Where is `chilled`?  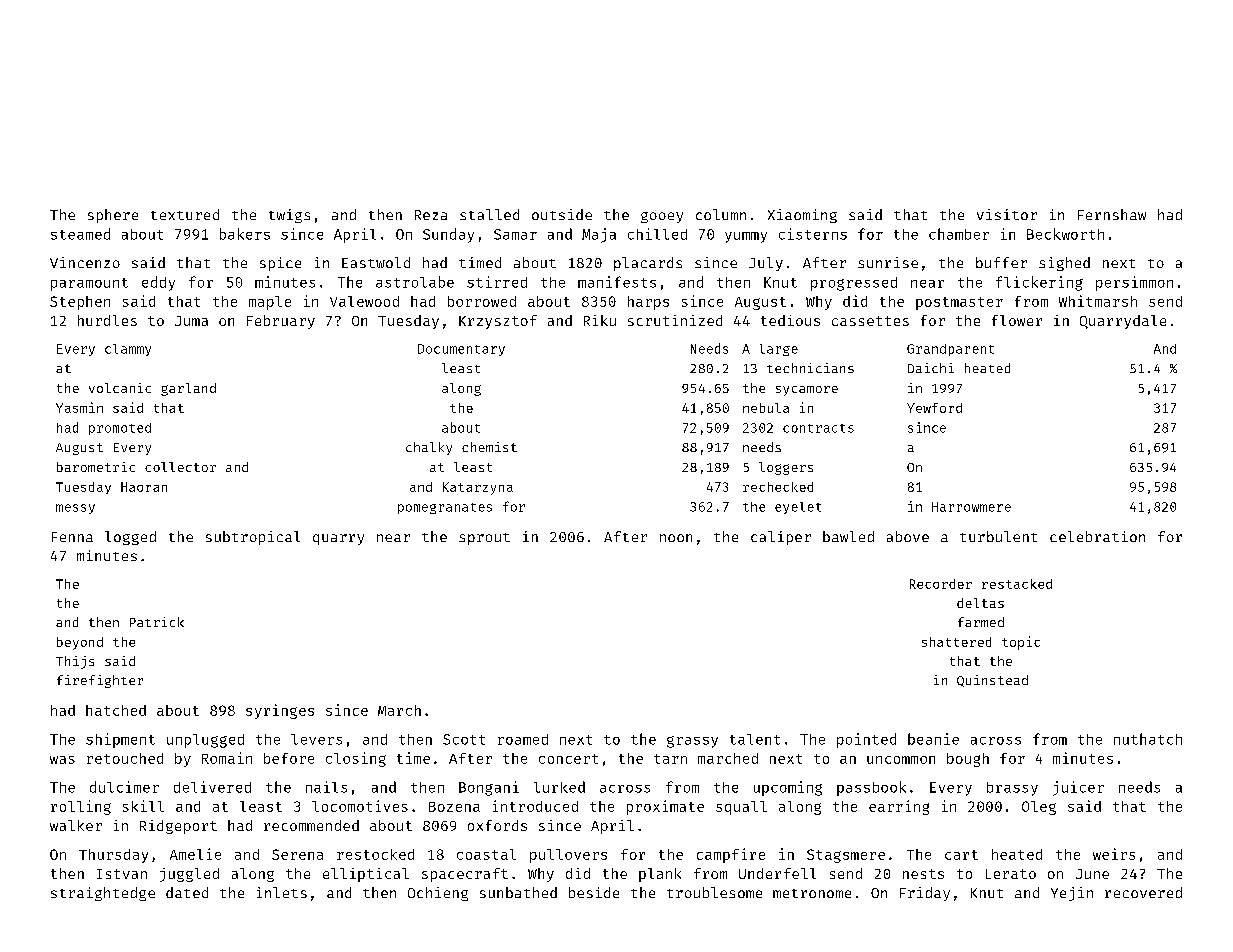
chilled is located at coordinates (657, 234).
